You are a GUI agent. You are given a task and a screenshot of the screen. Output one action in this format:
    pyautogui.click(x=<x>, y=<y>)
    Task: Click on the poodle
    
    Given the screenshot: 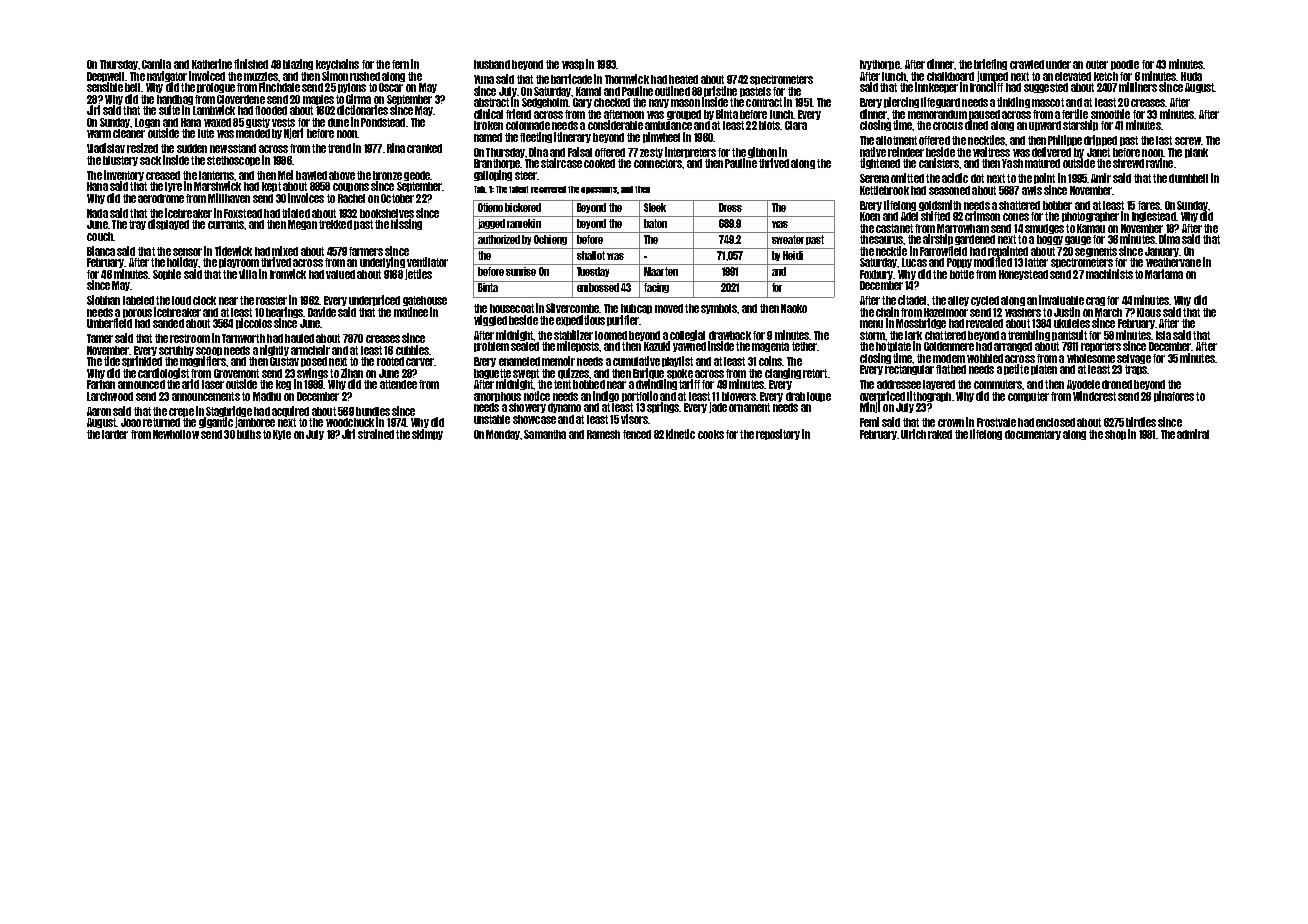 What is the action you would take?
    pyautogui.click(x=1125, y=65)
